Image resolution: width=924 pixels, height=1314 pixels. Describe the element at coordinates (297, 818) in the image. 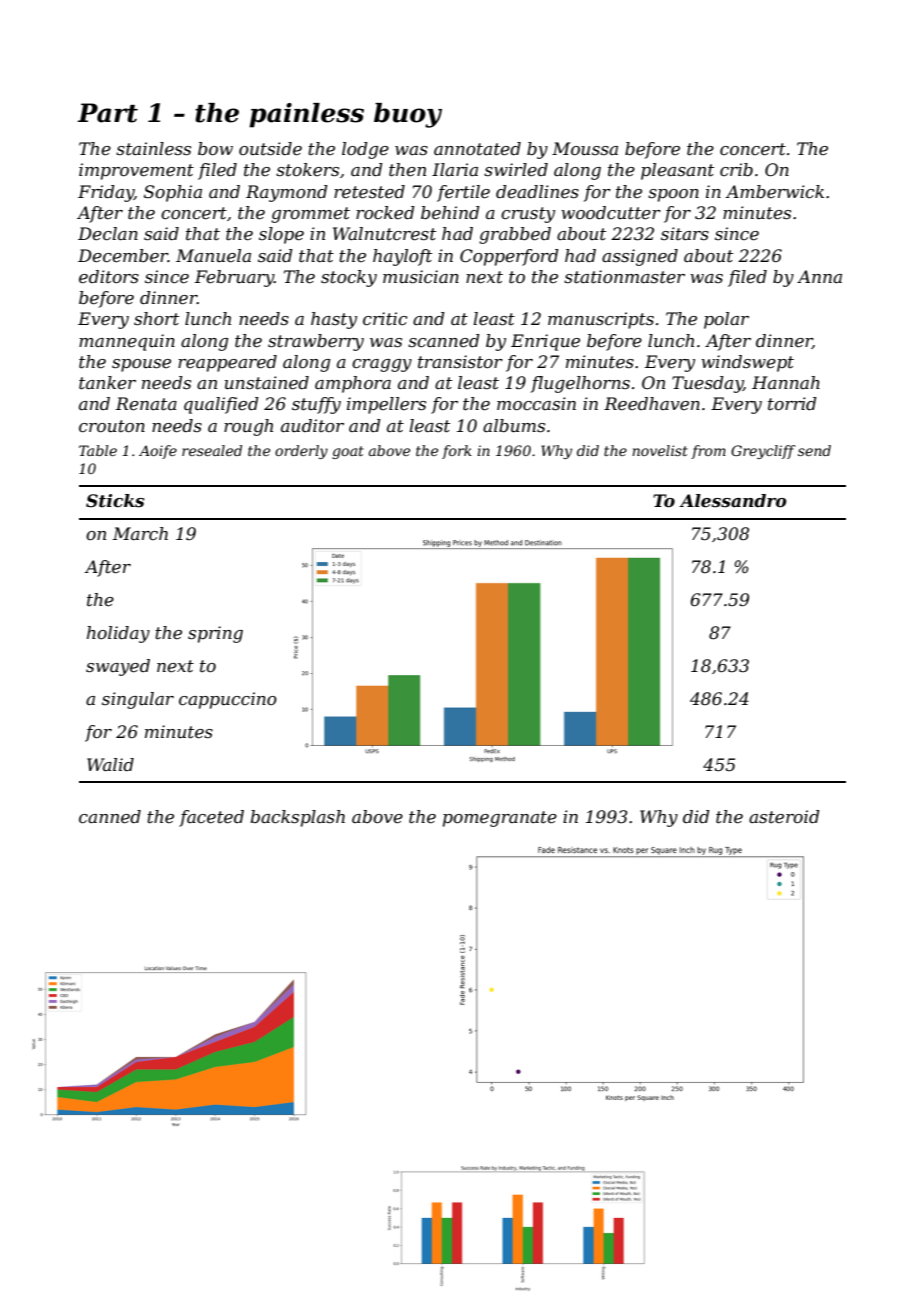

I see `backsplash` at that location.
